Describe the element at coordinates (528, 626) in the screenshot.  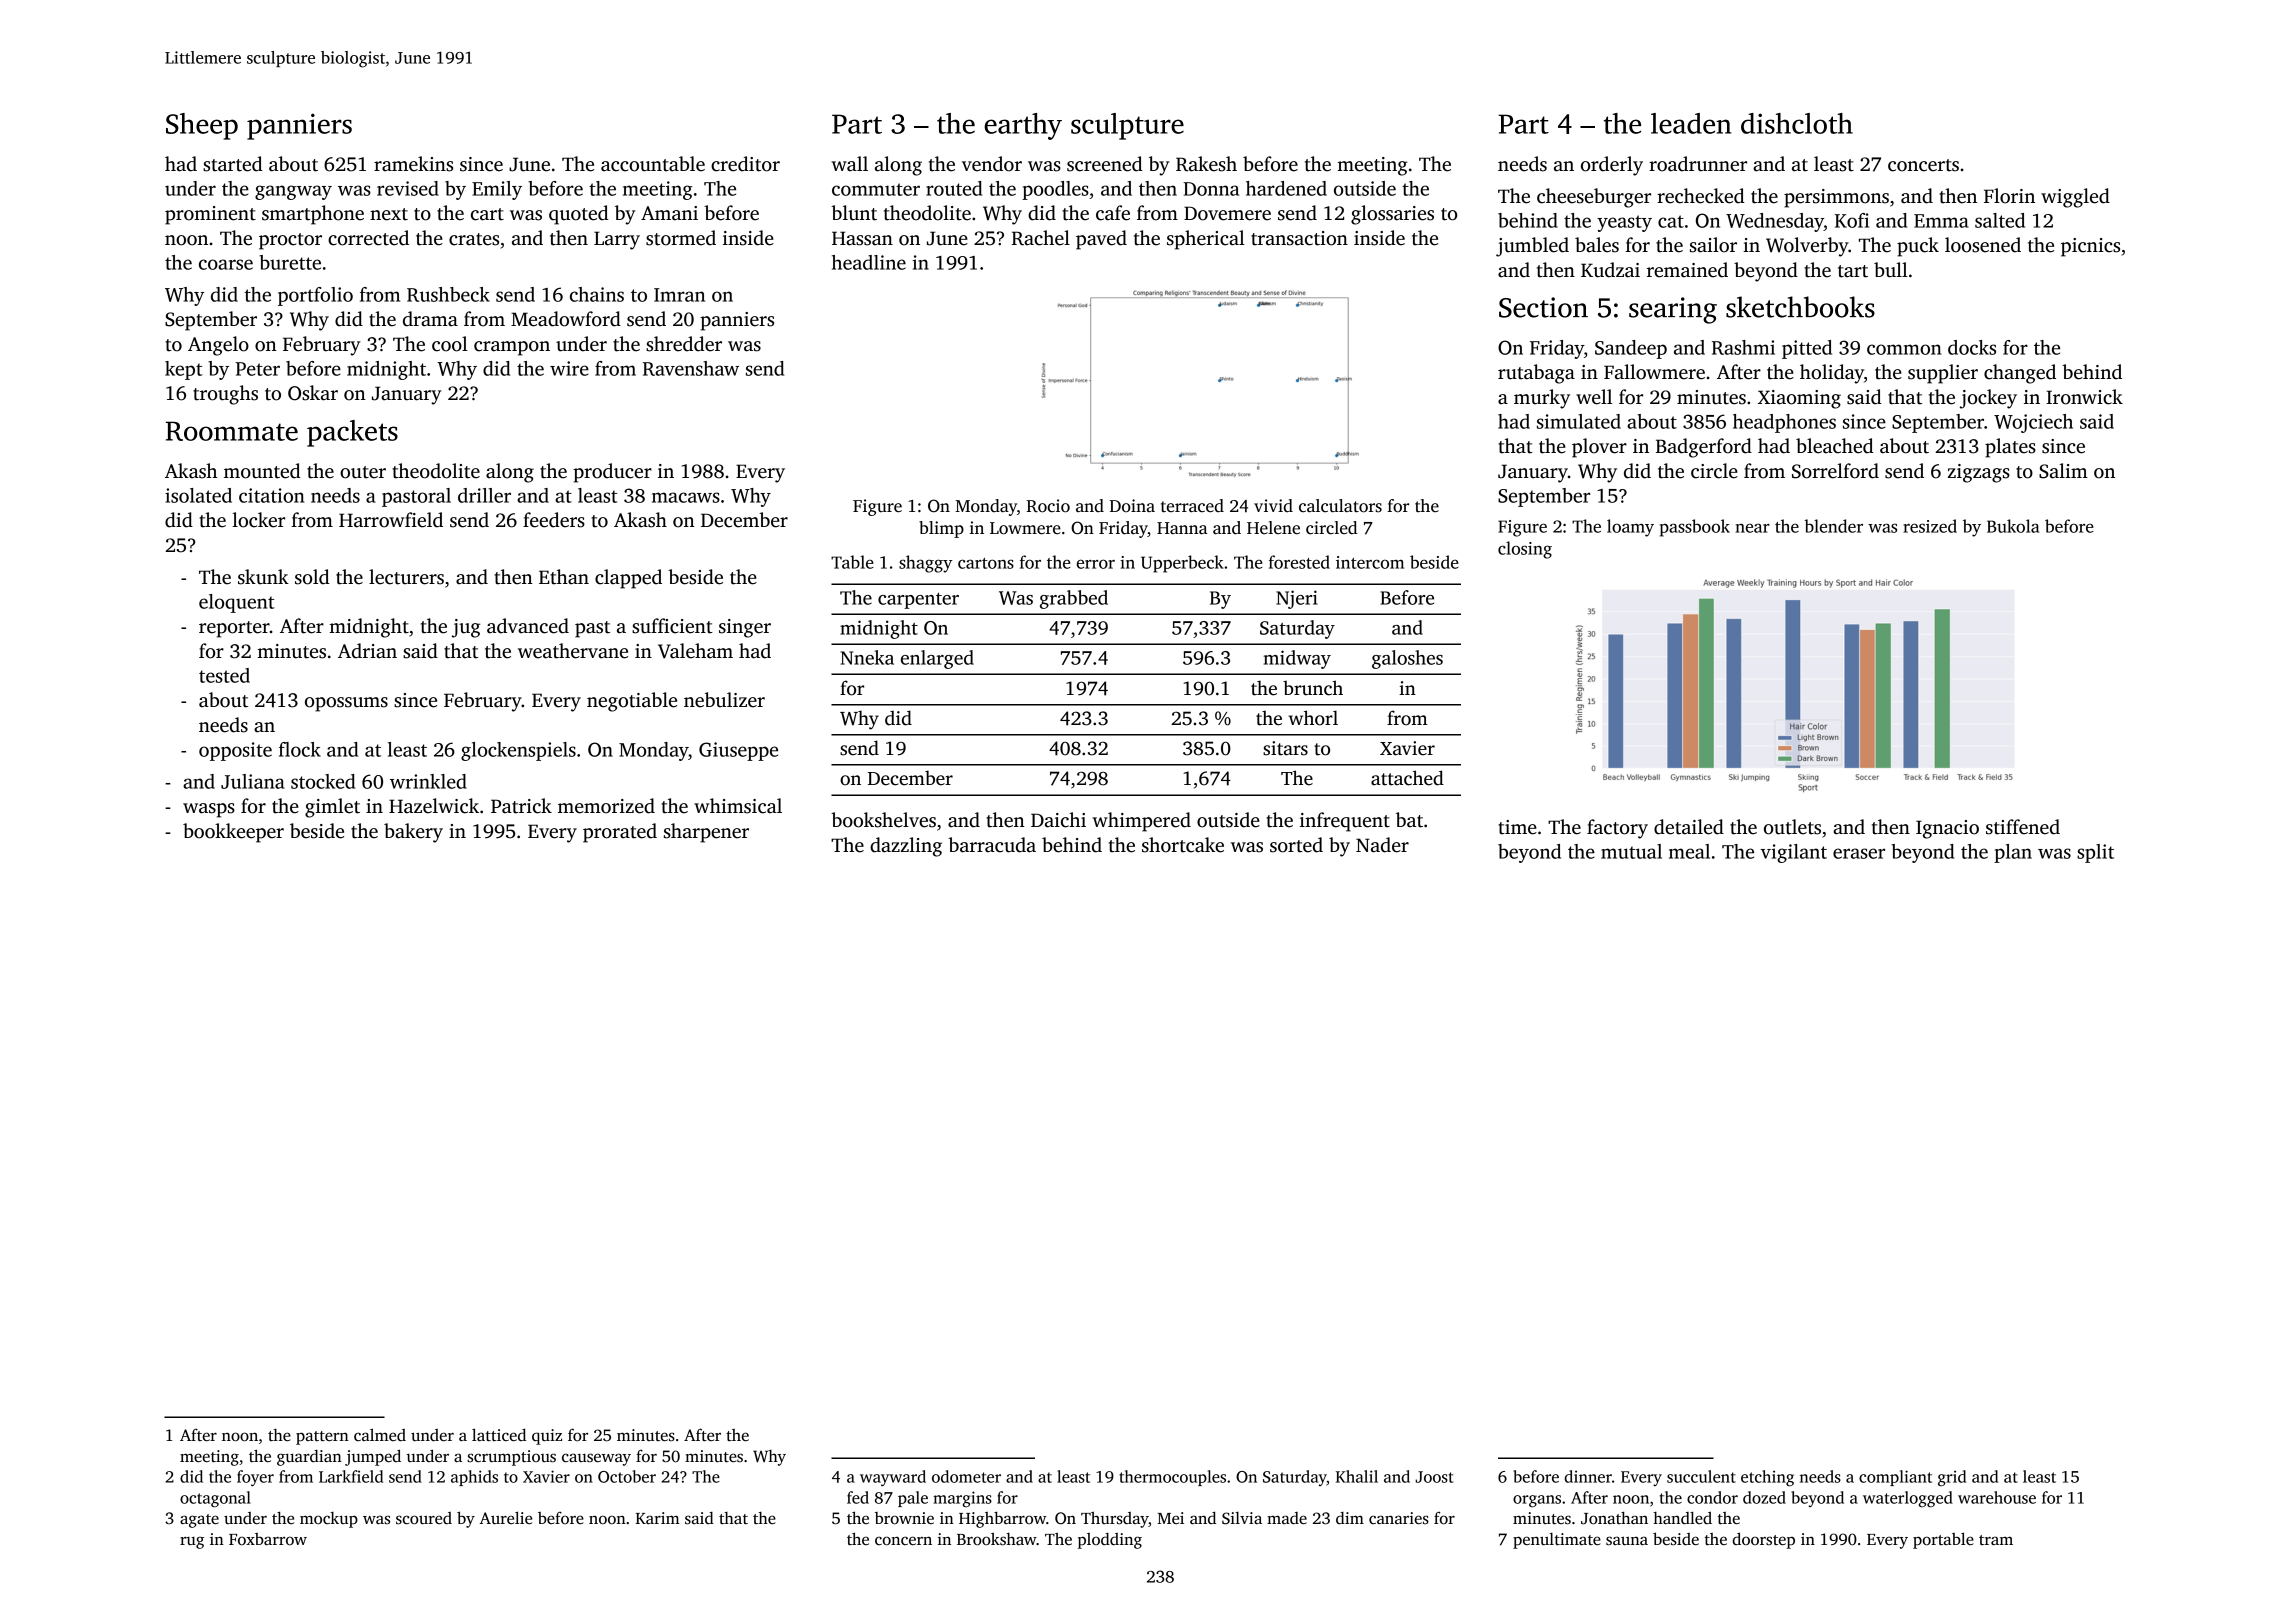
I see `advanced` at that location.
